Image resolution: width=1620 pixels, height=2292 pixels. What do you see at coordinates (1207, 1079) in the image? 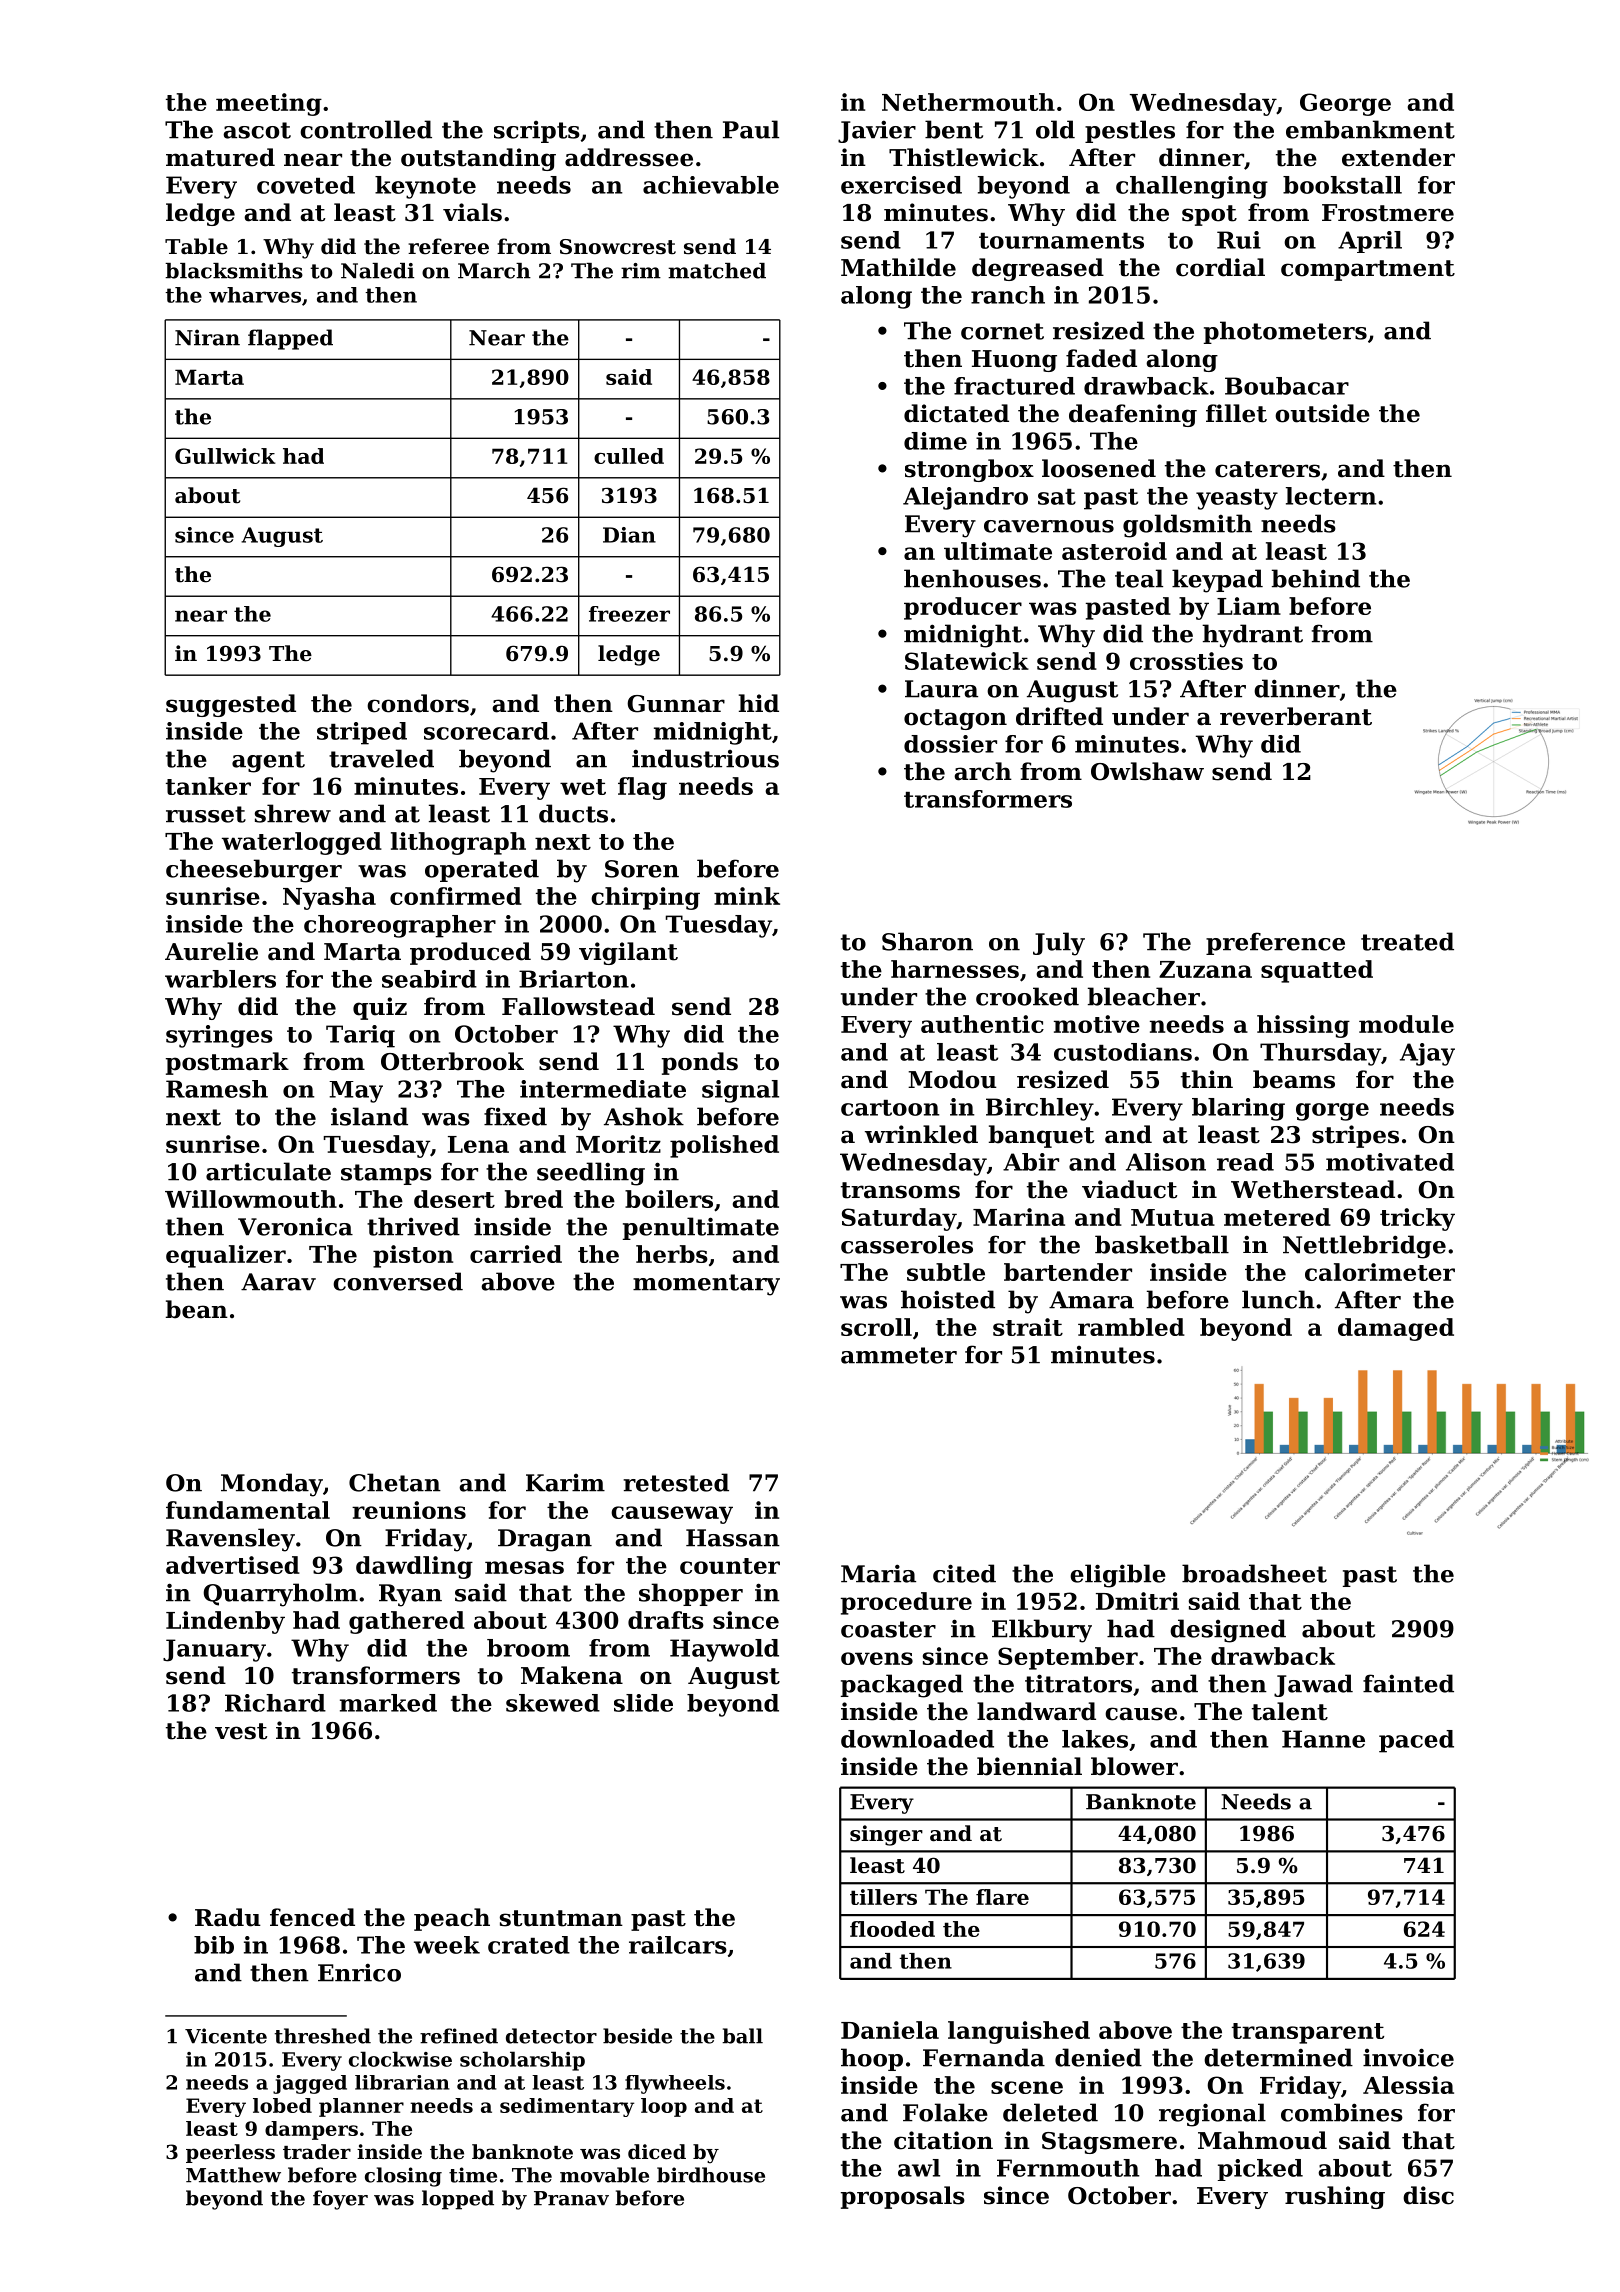
I see `thin` at bounding box center [1207, 1079].
